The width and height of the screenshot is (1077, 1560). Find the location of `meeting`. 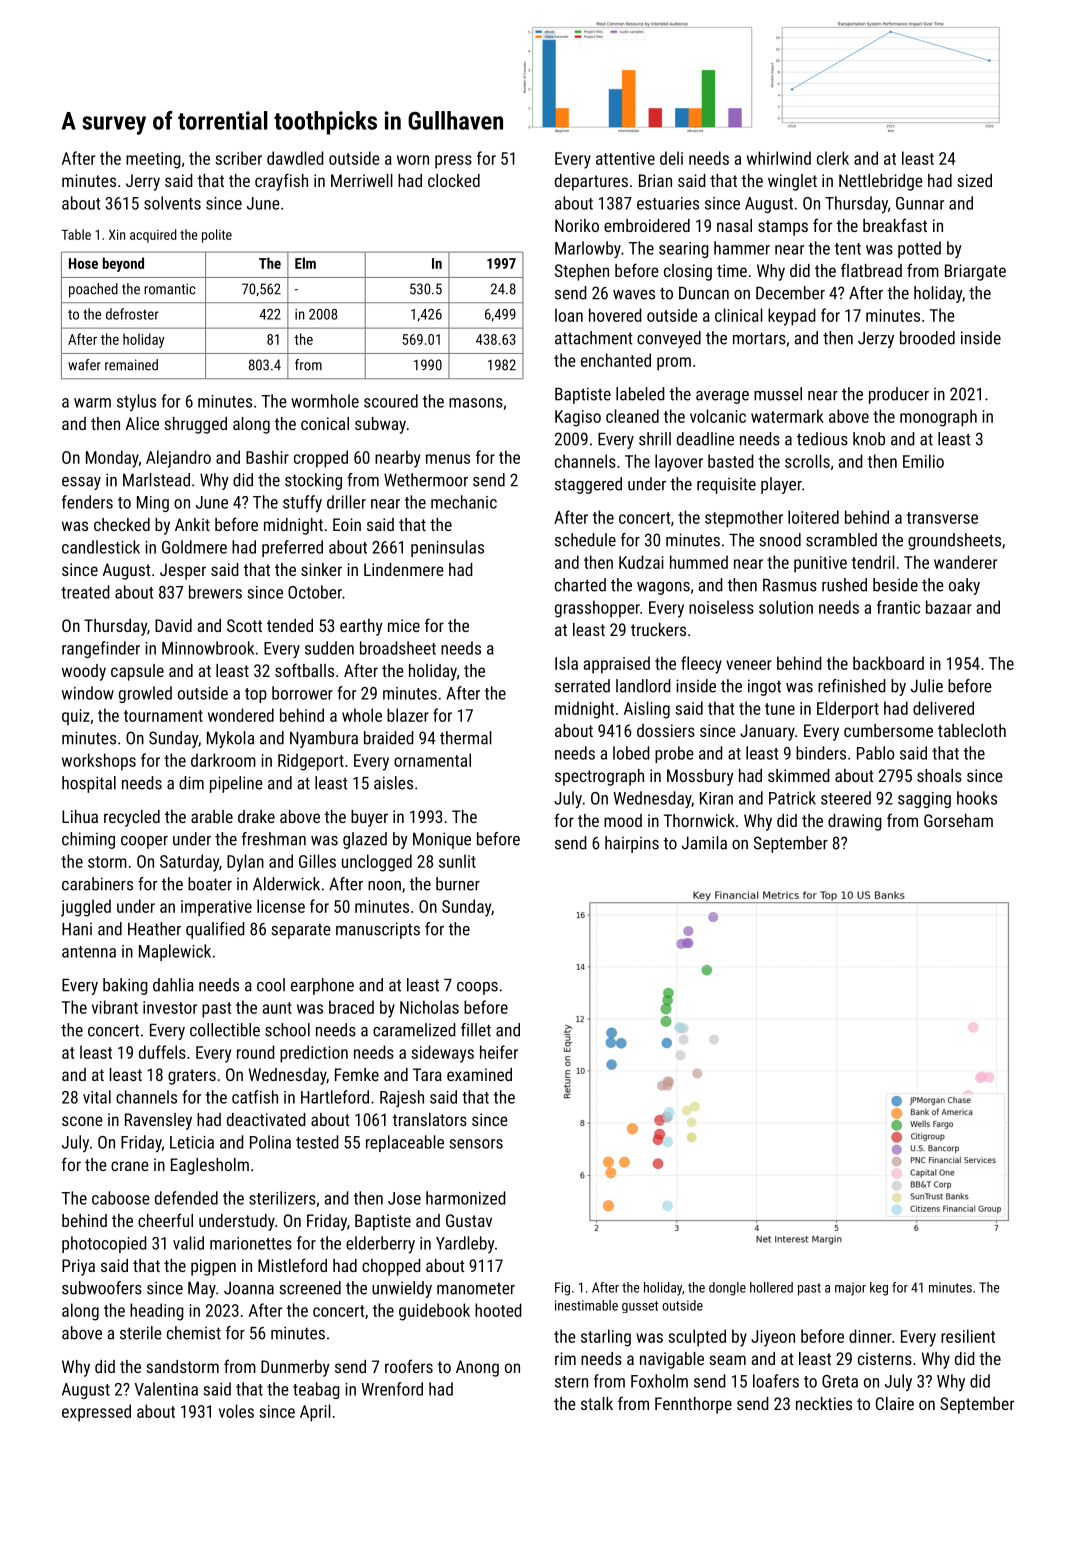

meeting is located at coordinates (153, 160).
